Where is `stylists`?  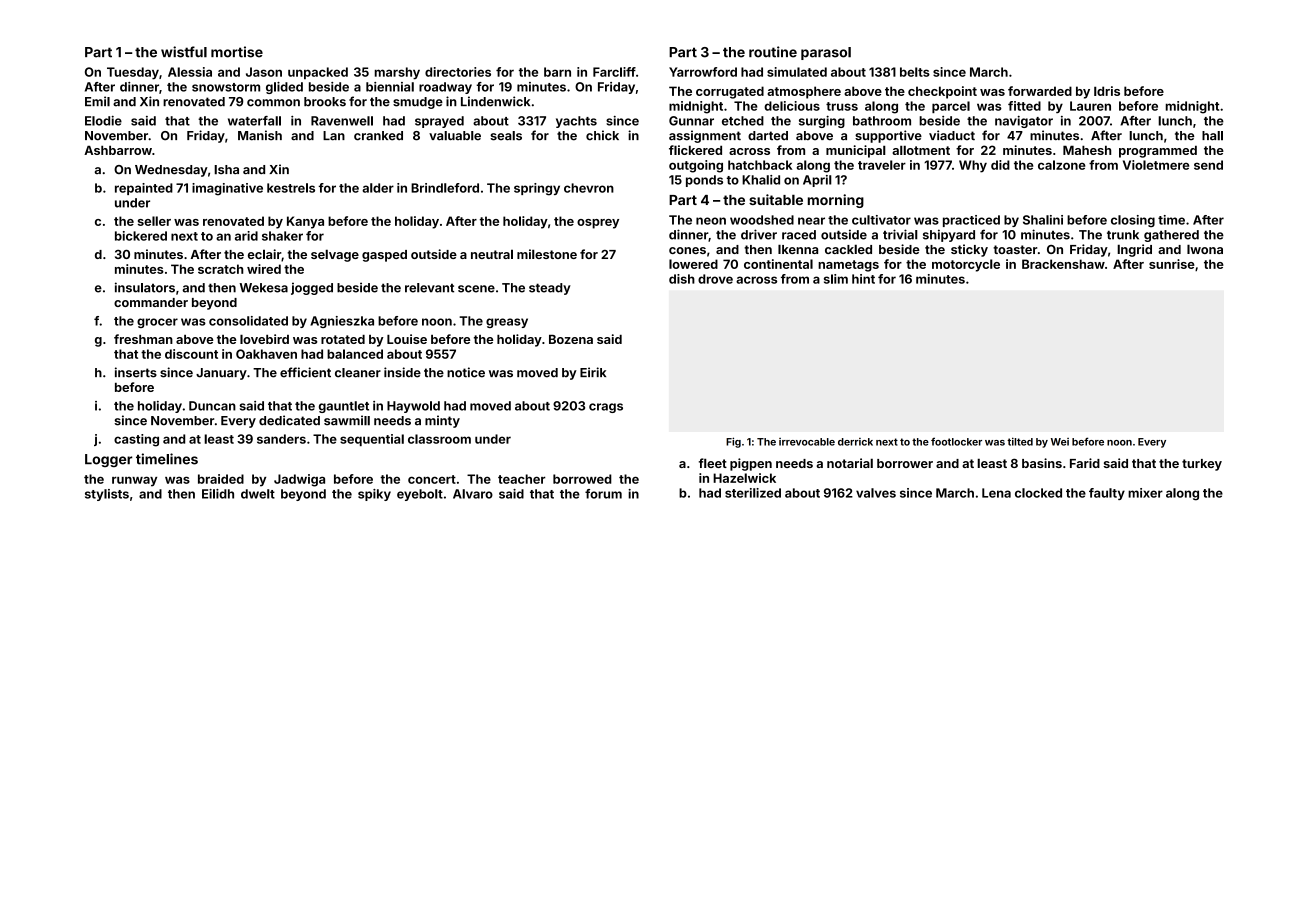 stylists is located at coordinates (107, 495).
